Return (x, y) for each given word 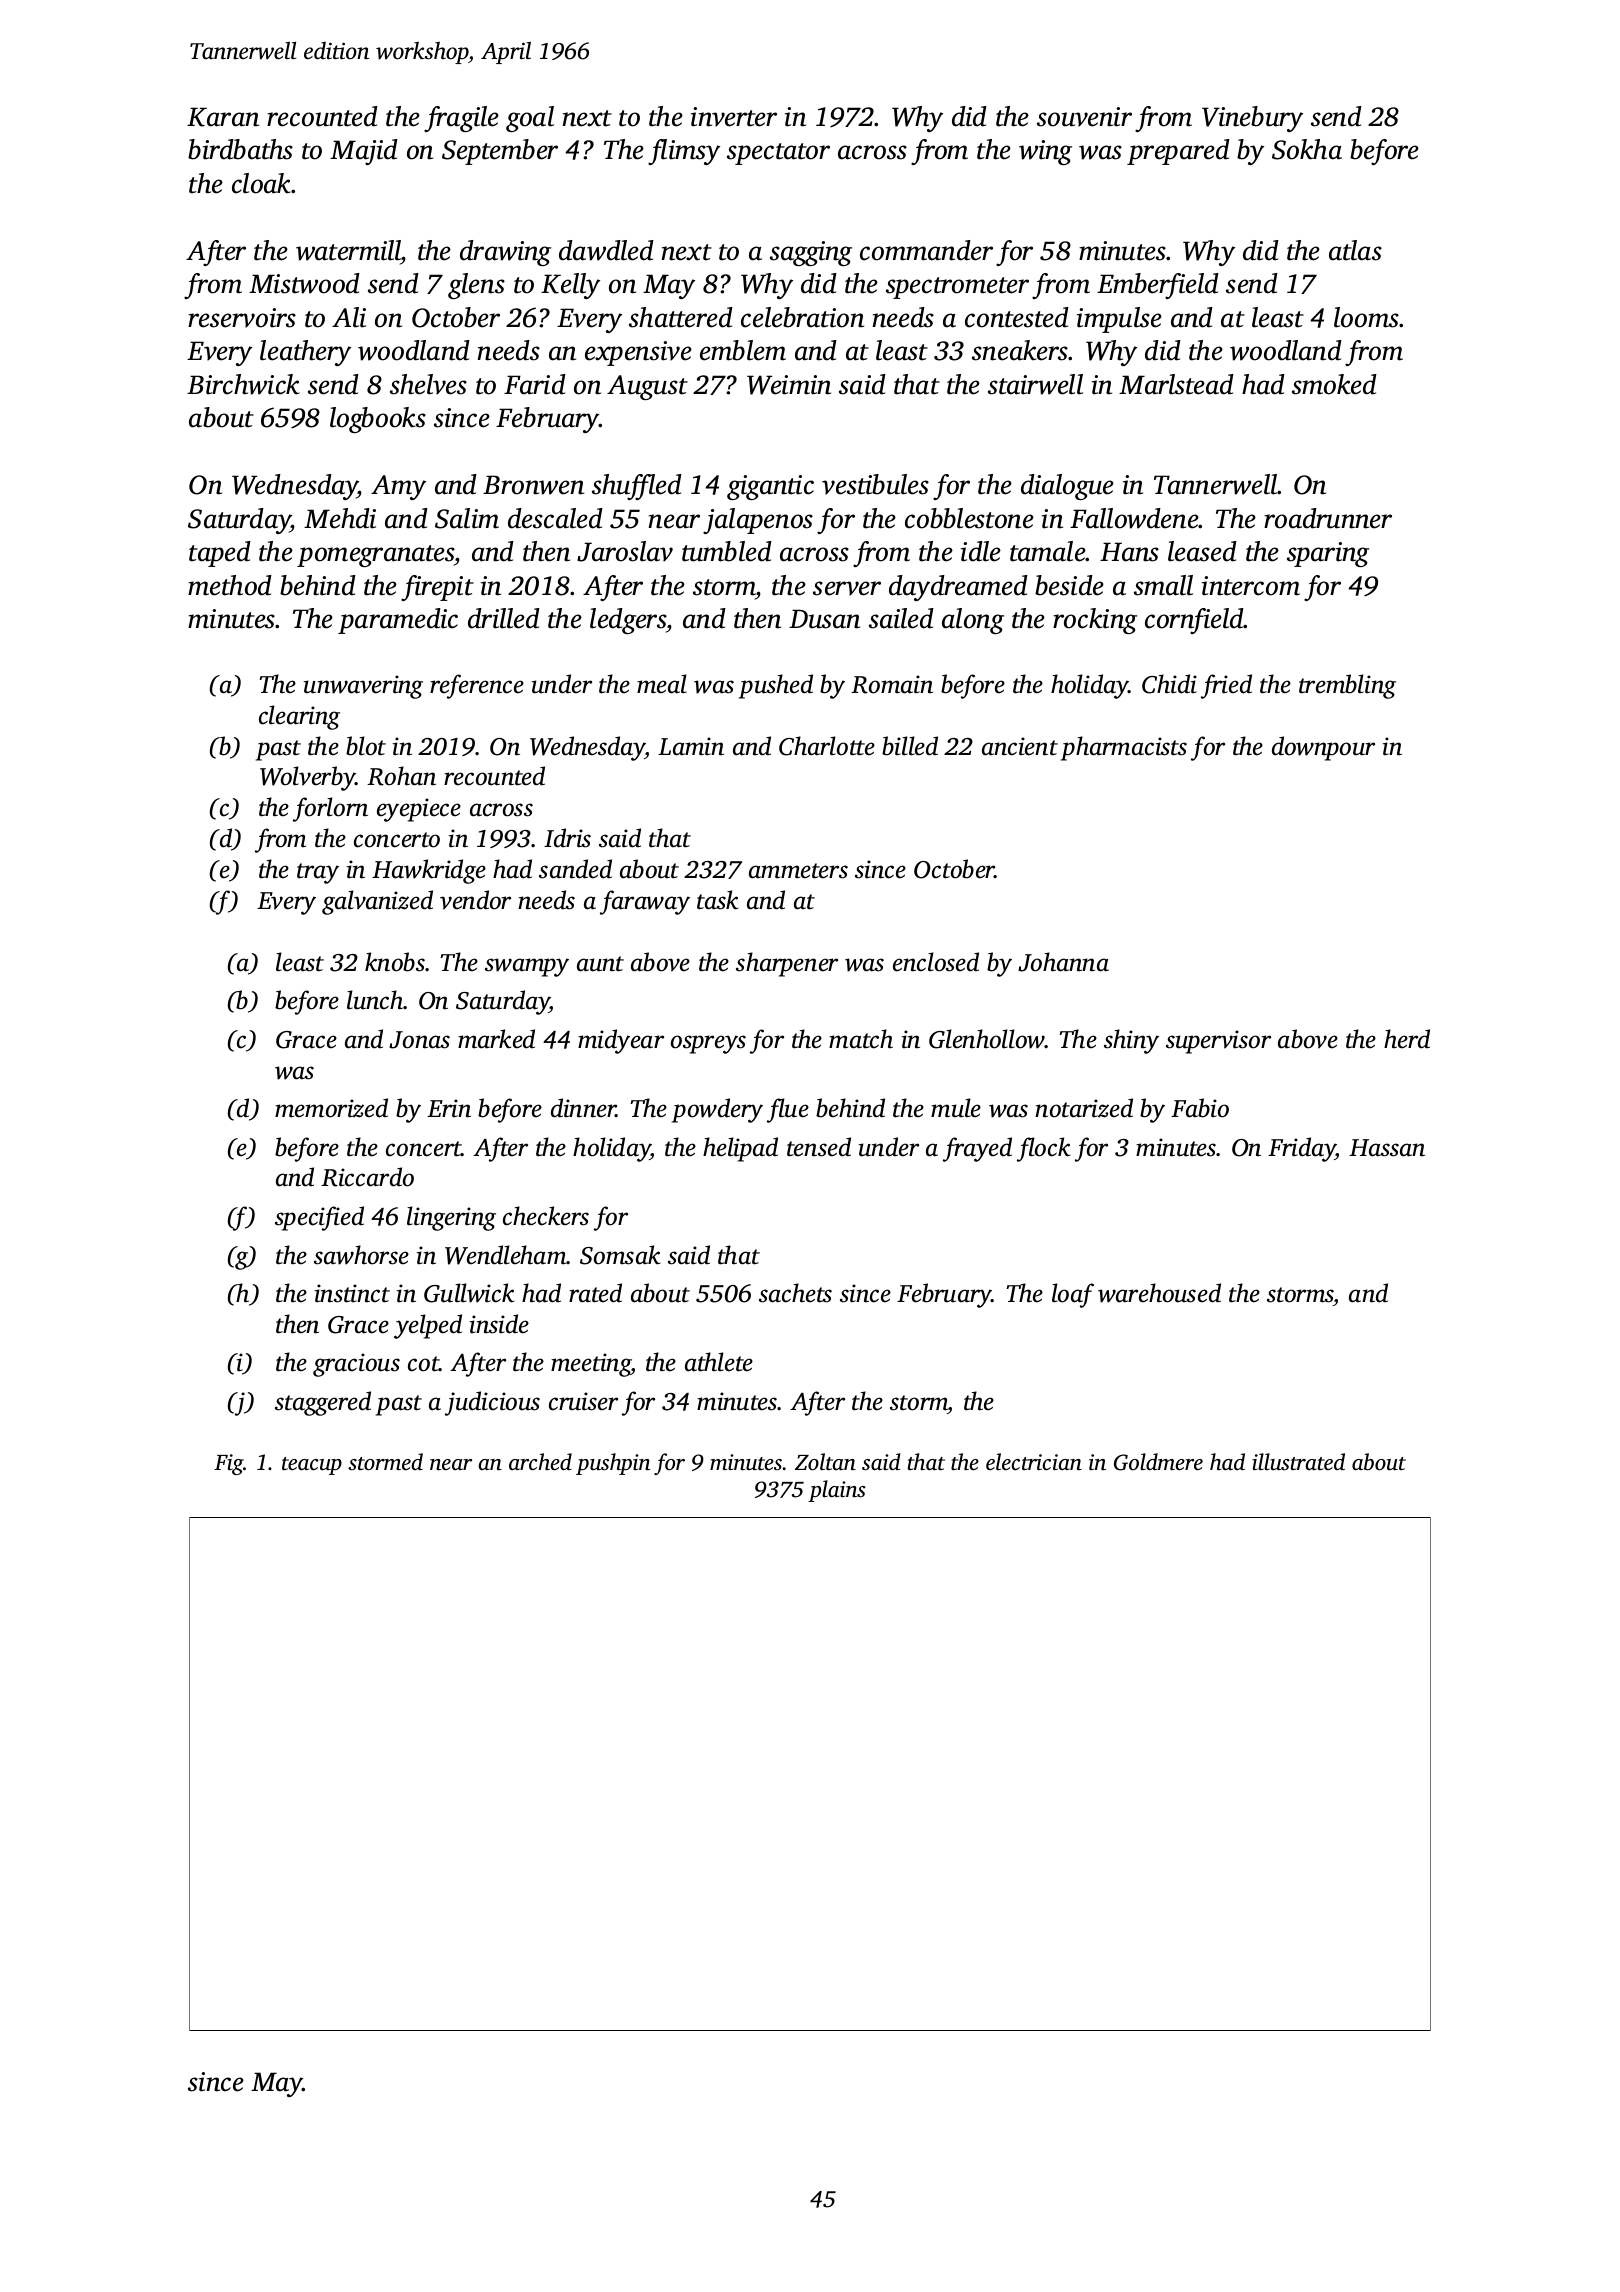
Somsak (620, 1255)
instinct (352, 1293)
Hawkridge (429, 871)
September (500, 152)
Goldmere (1158, 1462)
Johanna (1063, 962)
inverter (734, 117)
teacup (312, 1466)
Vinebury (1252, 119)
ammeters (798, 871)
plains (837, 1491)
